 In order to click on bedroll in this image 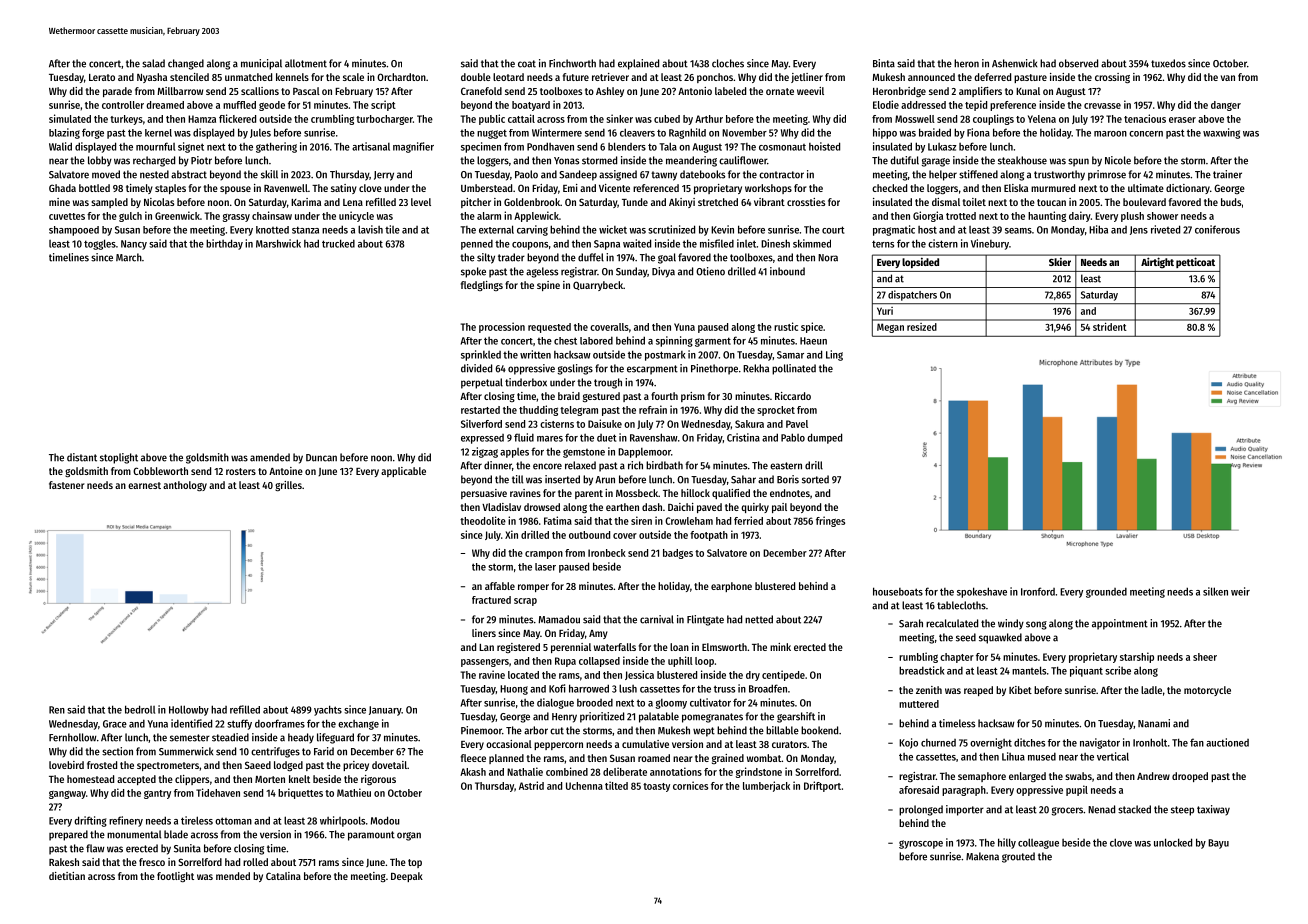, I will do `click(140, 709)`.
